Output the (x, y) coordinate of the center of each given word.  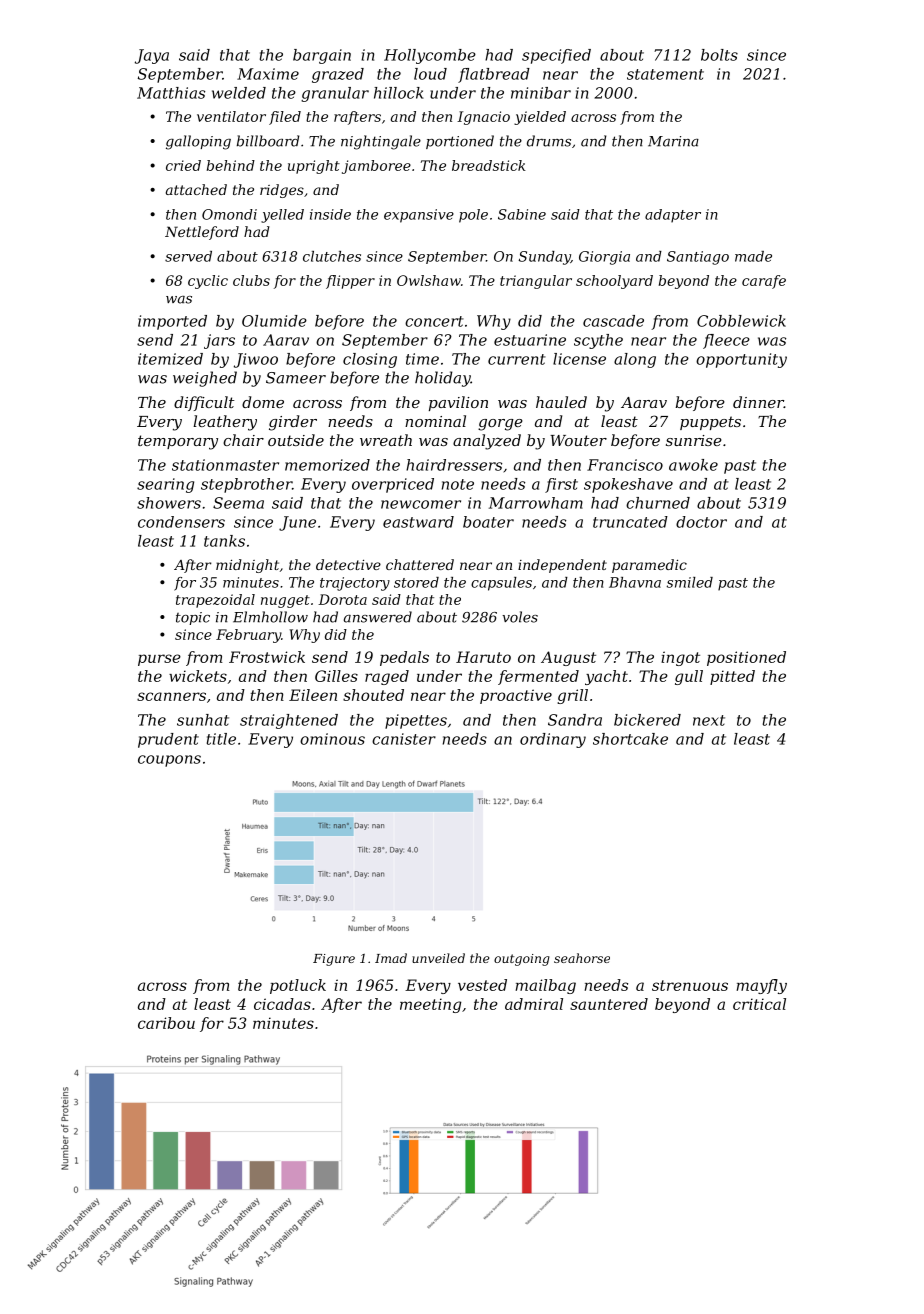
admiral (534, 1004)
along (635, 360)
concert (434, 321)
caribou (166, 1023)
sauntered (609, 1004)
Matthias (171, 93)
